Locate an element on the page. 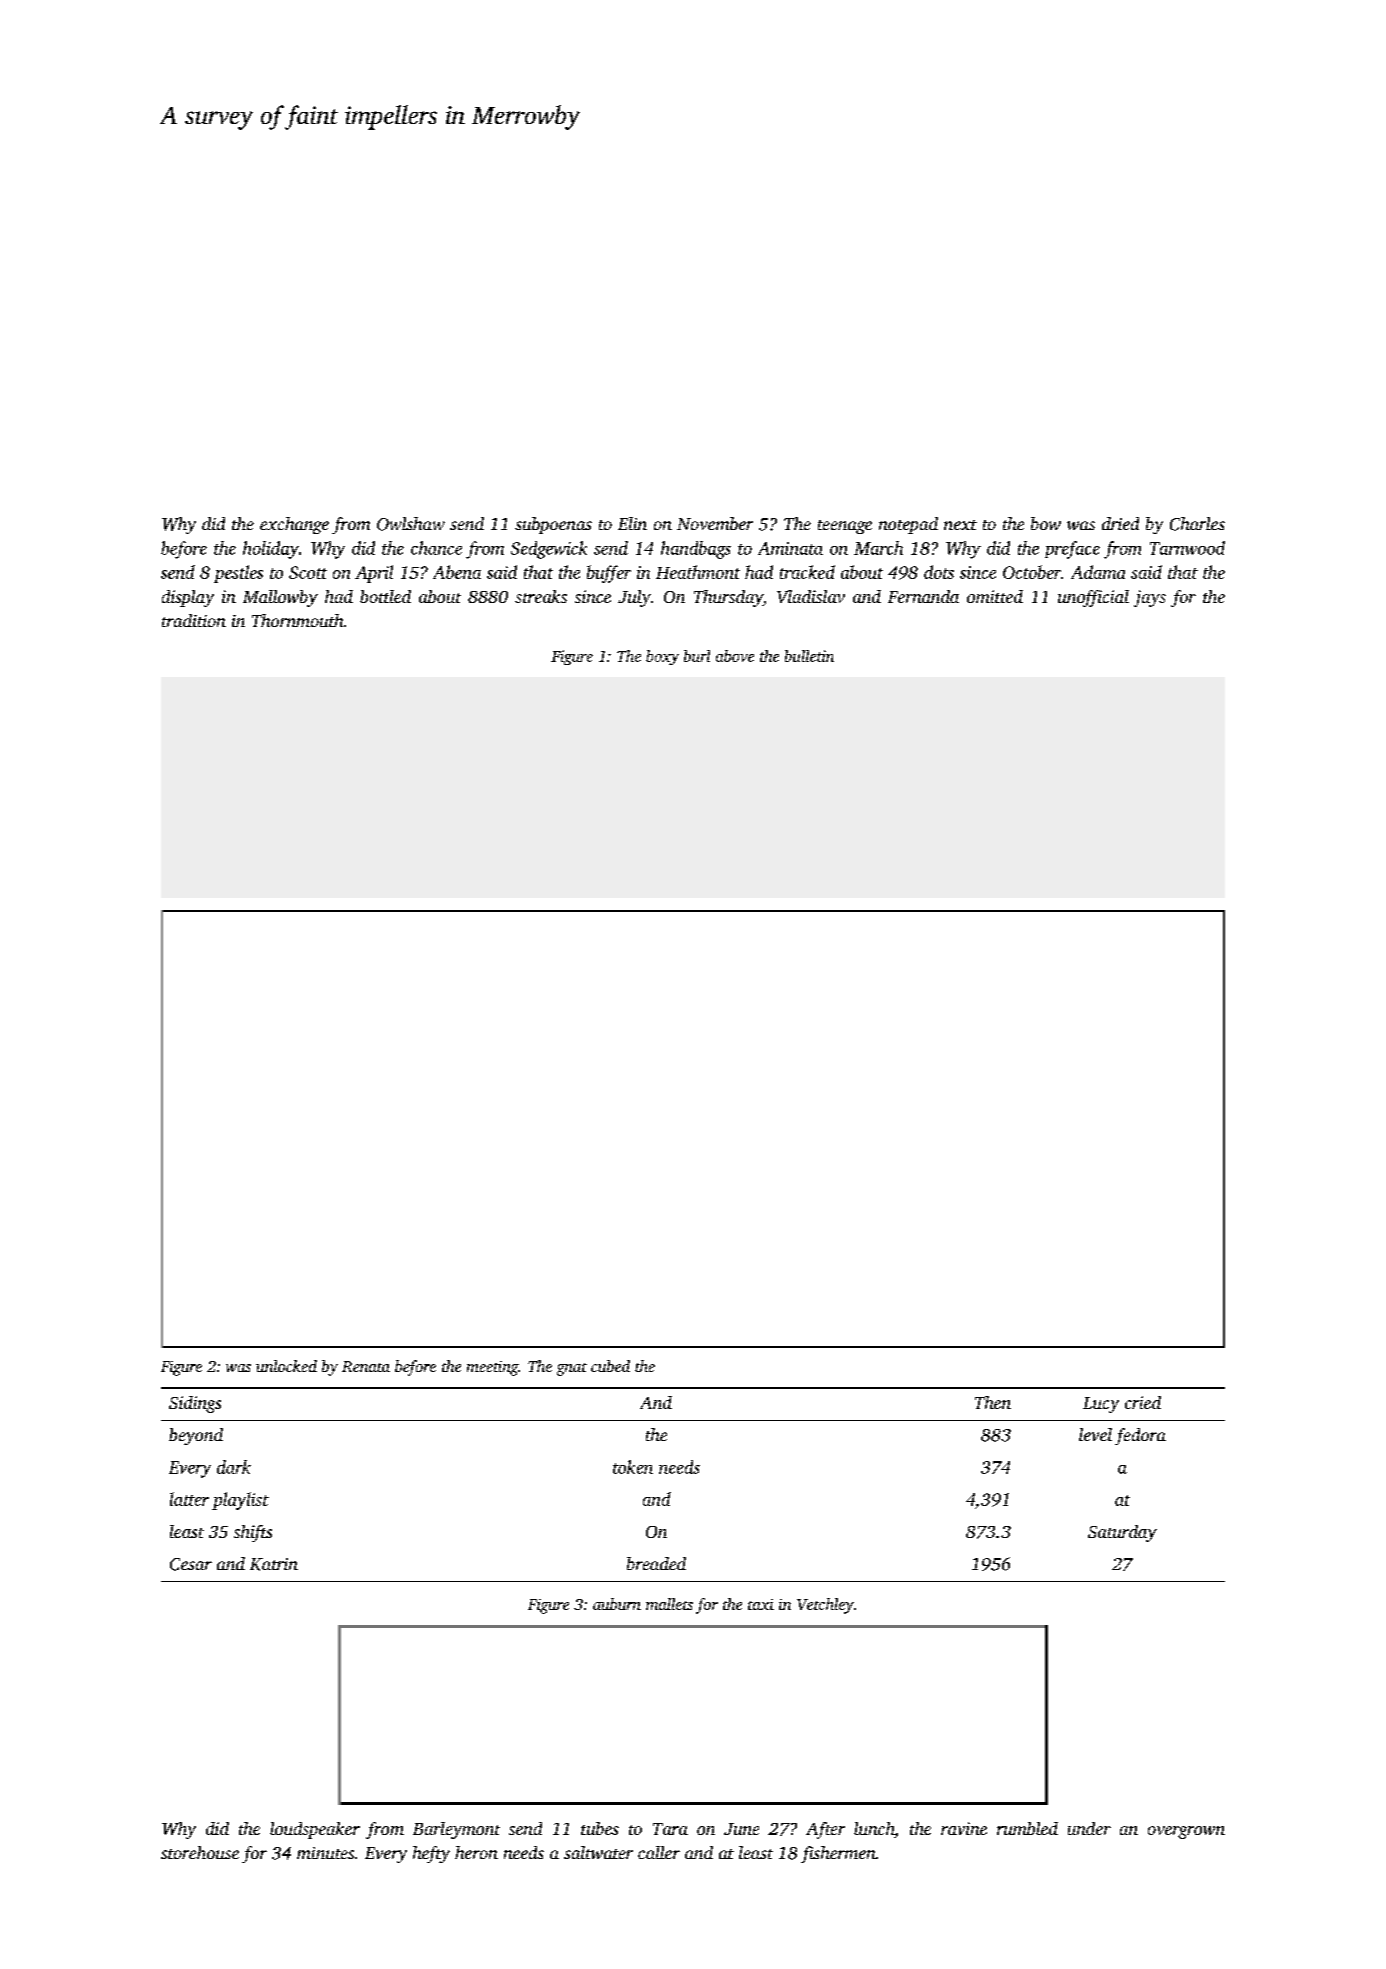  hefty is located at coordinates (431, 1854).
